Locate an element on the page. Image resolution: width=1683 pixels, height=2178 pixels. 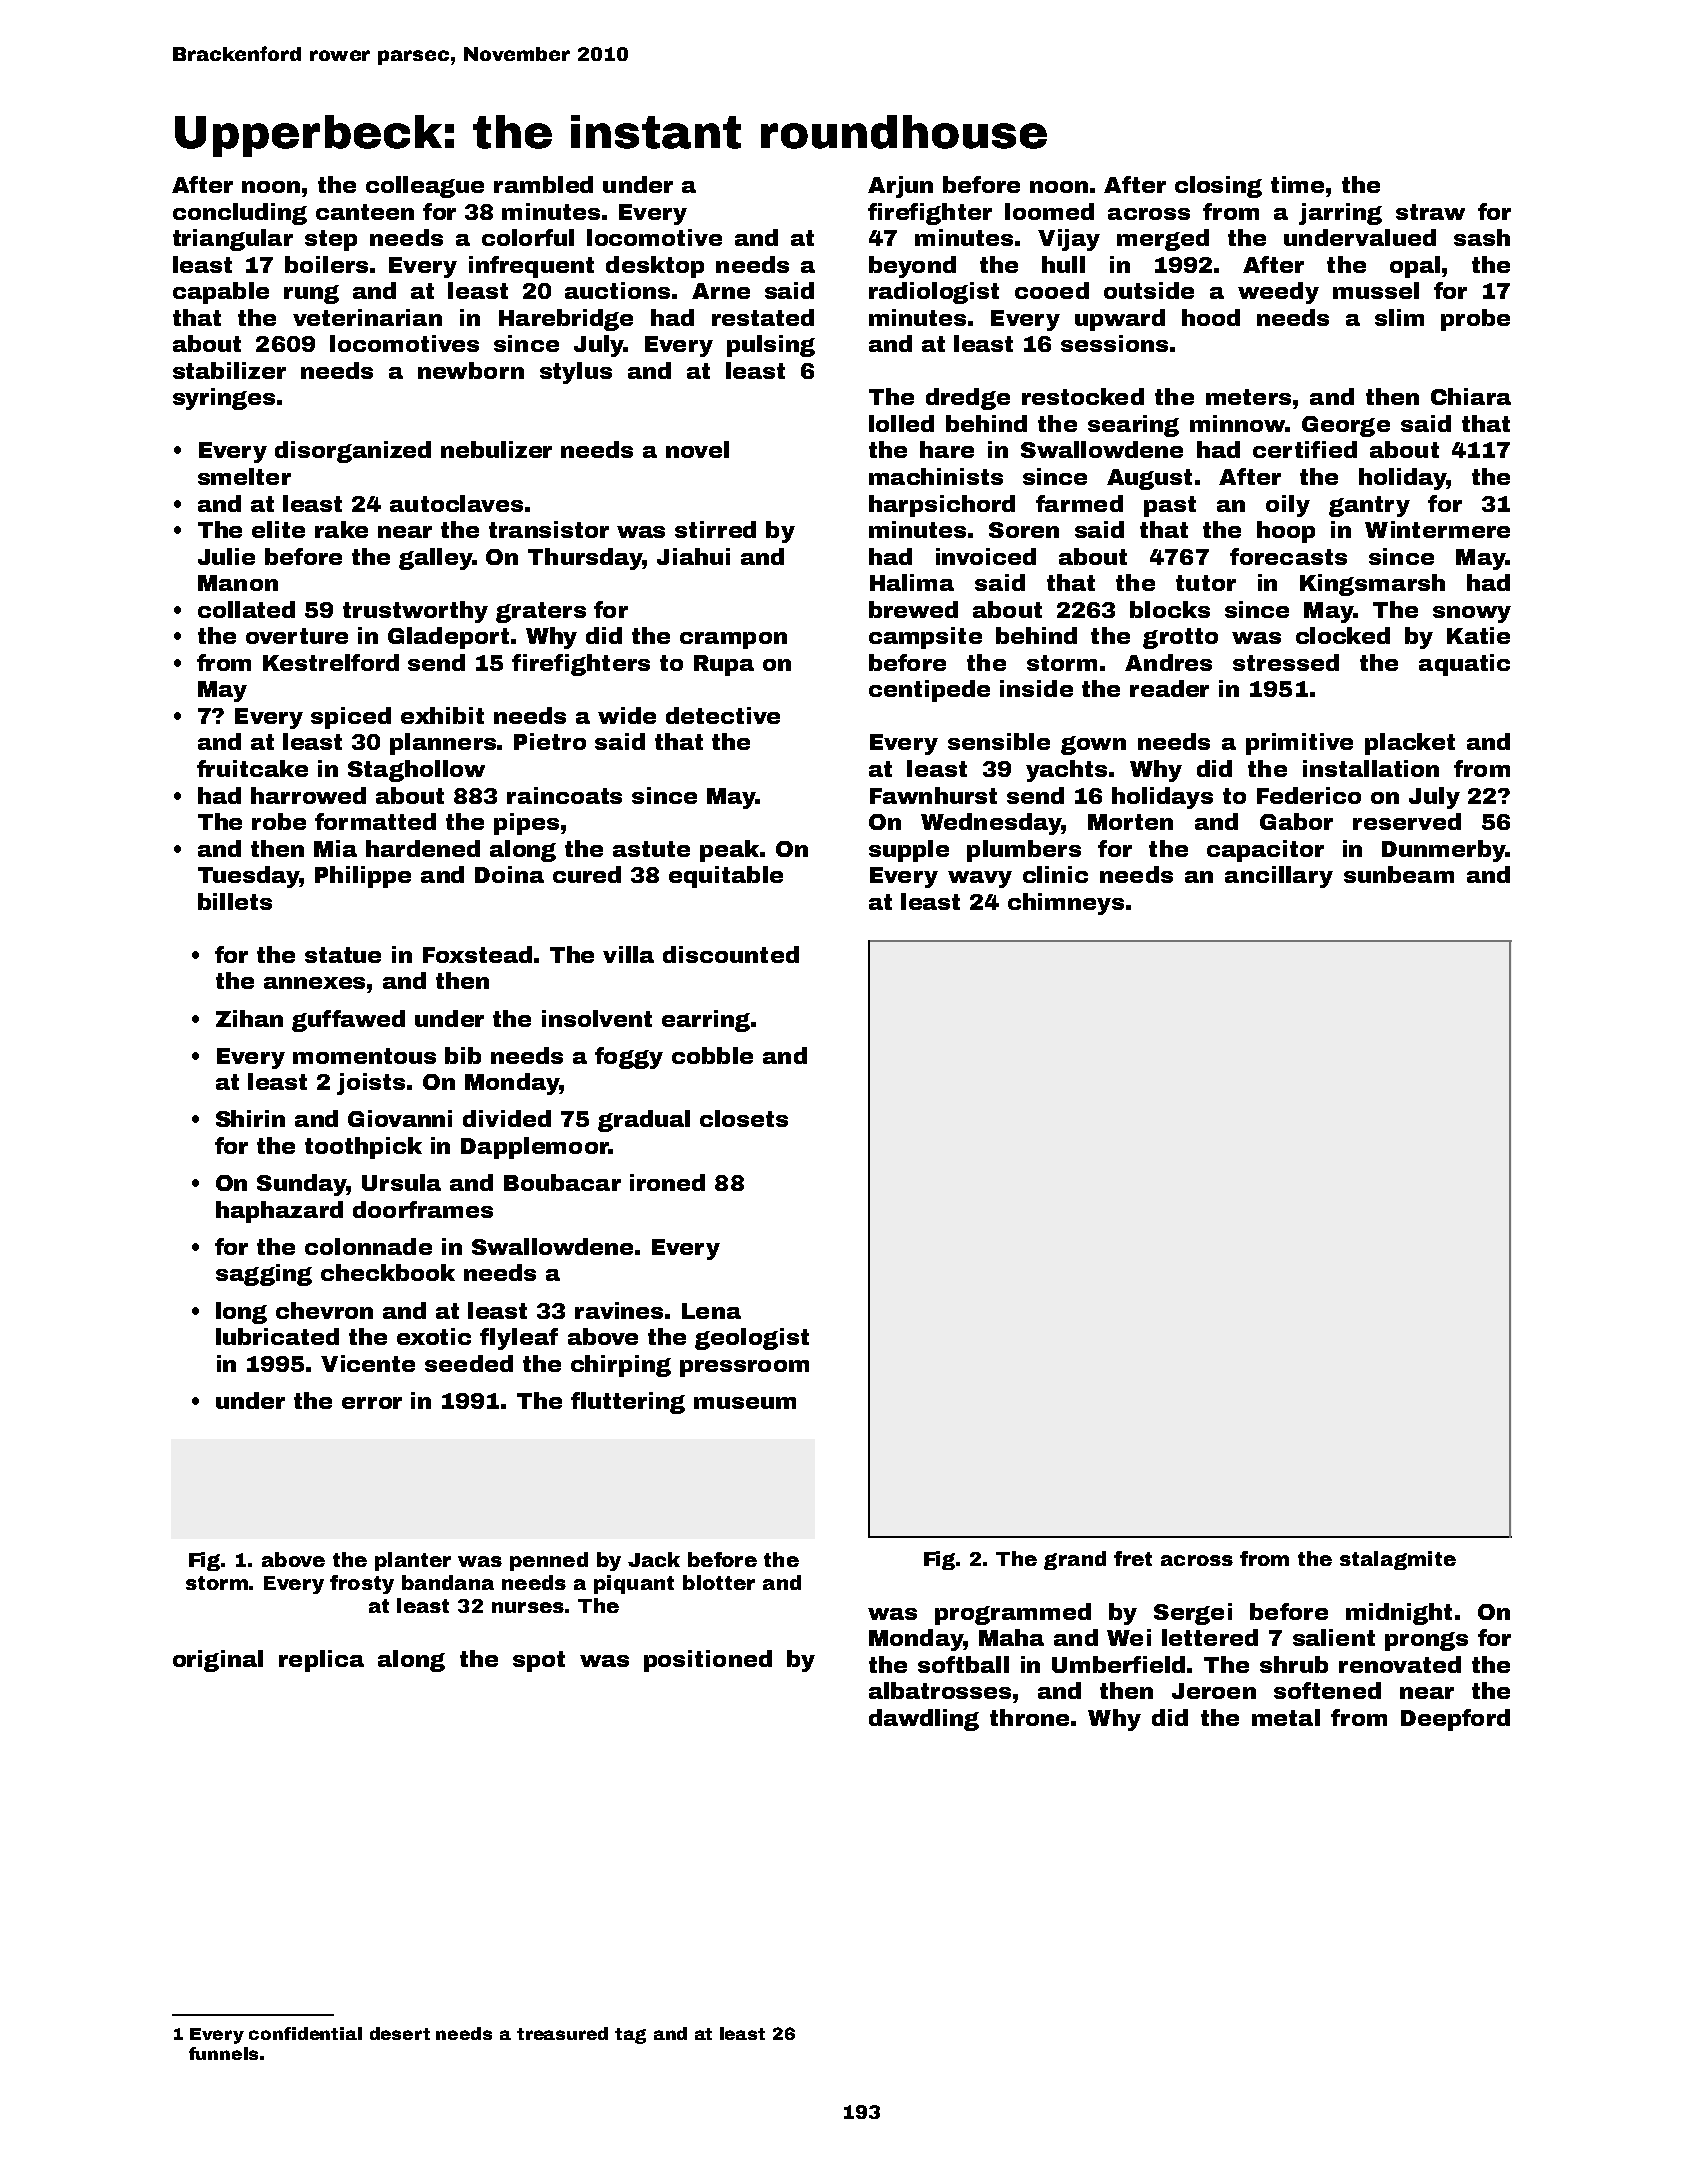
geologist is located at coordinates (752, 1339).
